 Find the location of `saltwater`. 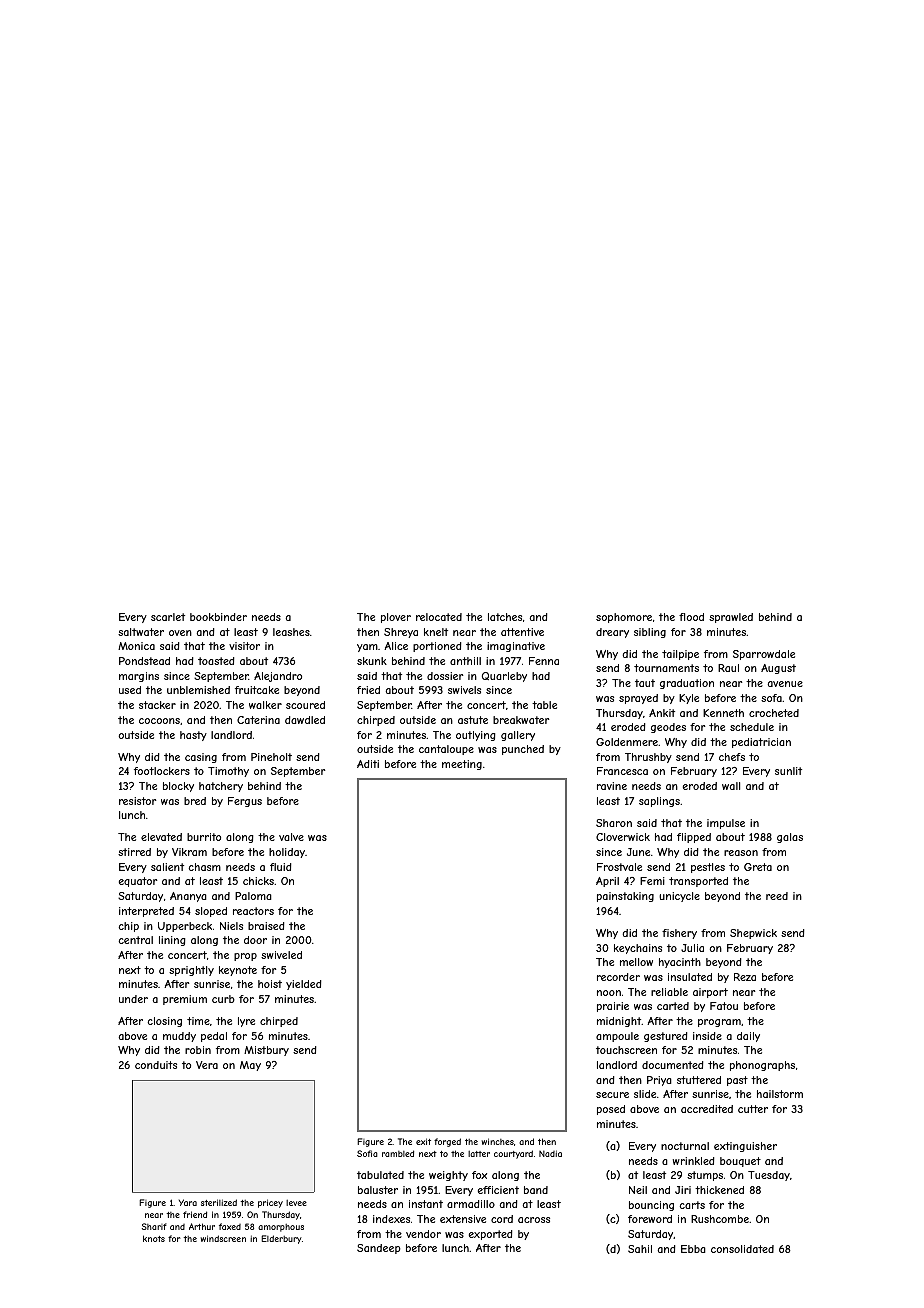

saltwater is located at coordinates (141, 632).
